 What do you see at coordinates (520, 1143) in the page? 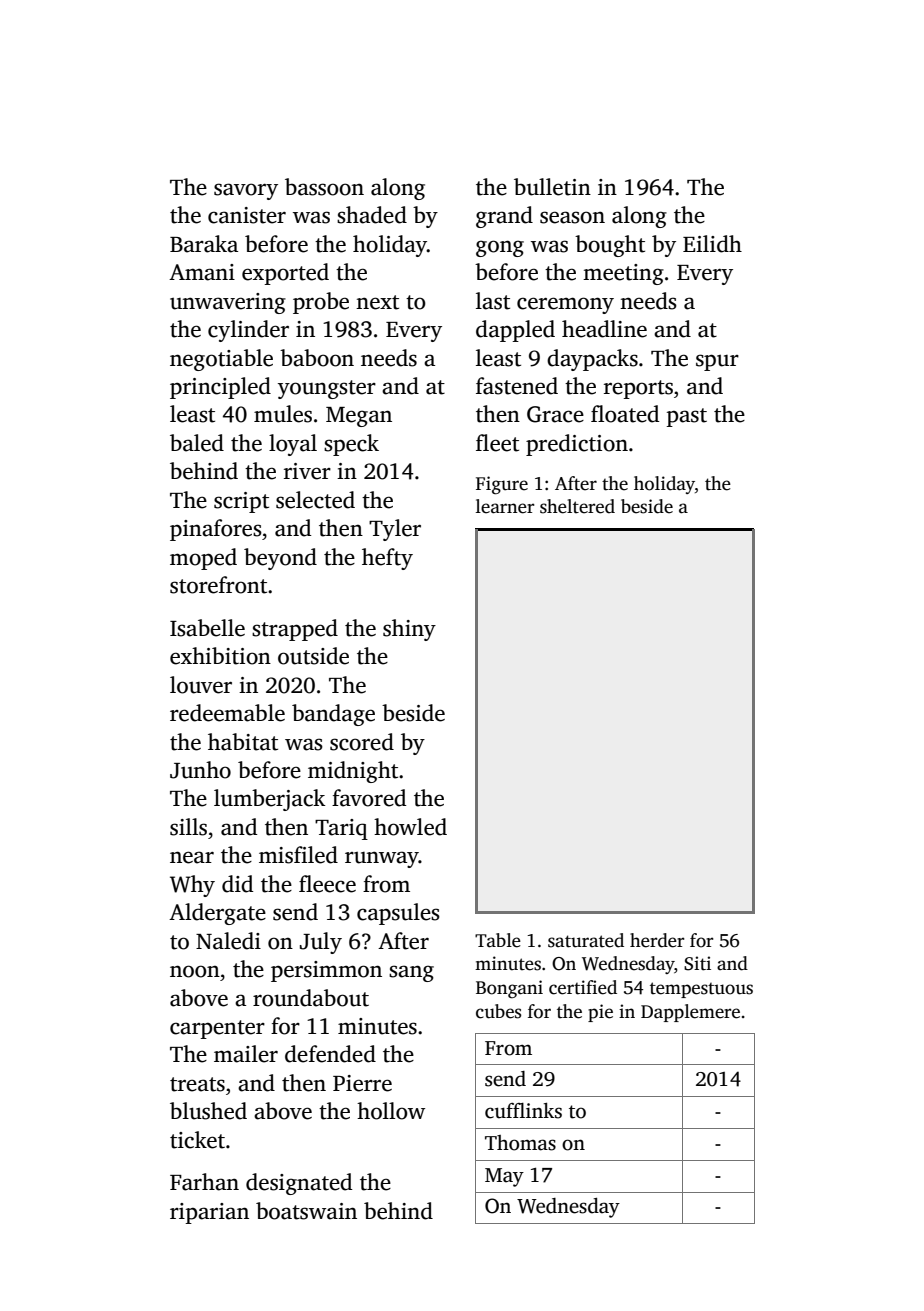
I see `Thomas` at bounding box center [520, 1143].
